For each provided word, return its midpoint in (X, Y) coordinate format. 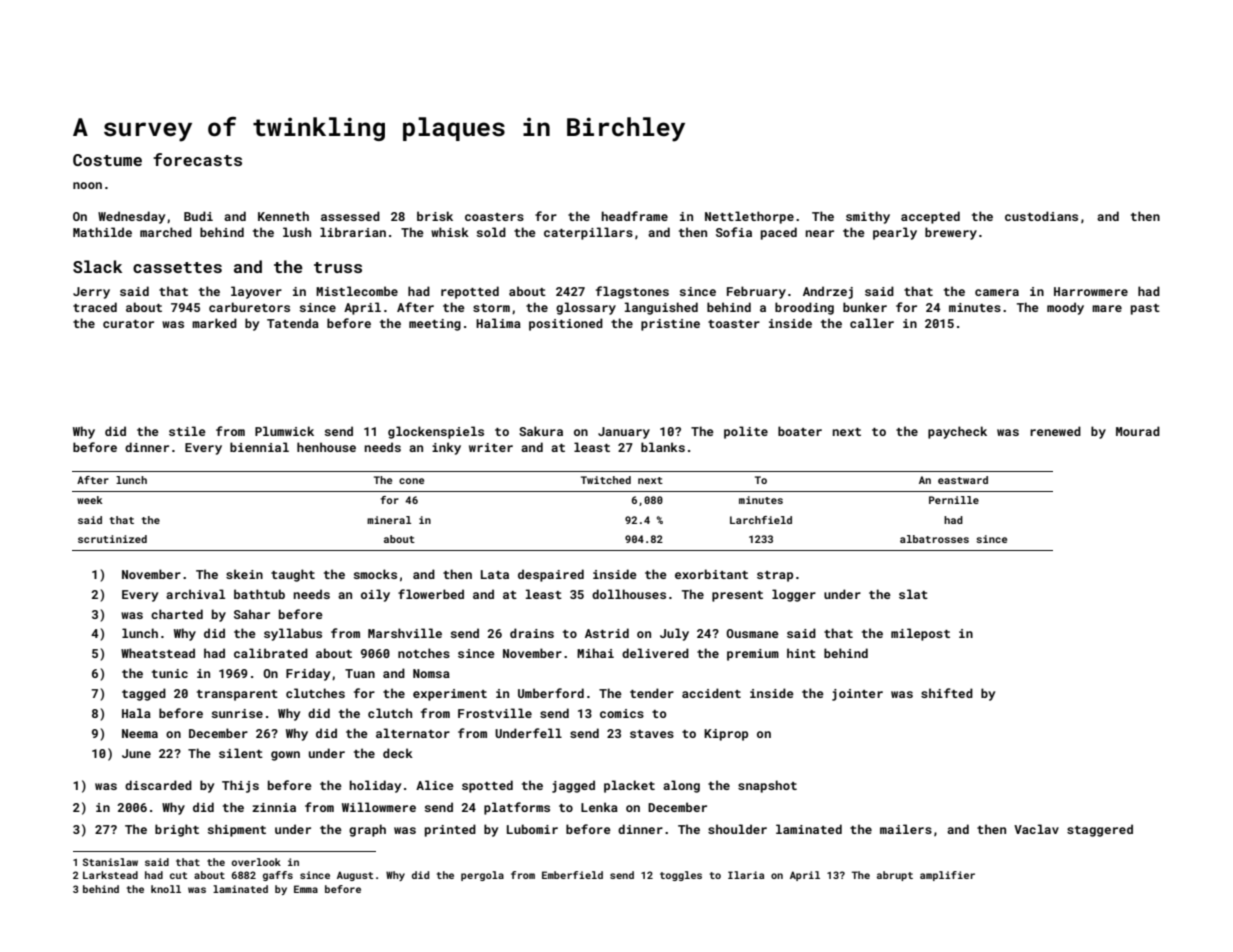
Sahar (252, 614)
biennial (259, 447)
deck (398, 753)
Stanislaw (110, 862)
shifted (947, 693)
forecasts (197, 159)
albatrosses (934, 539)
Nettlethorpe (749, 217)
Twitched (606, 480)
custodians (1041, 216)
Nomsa (431, 673)
